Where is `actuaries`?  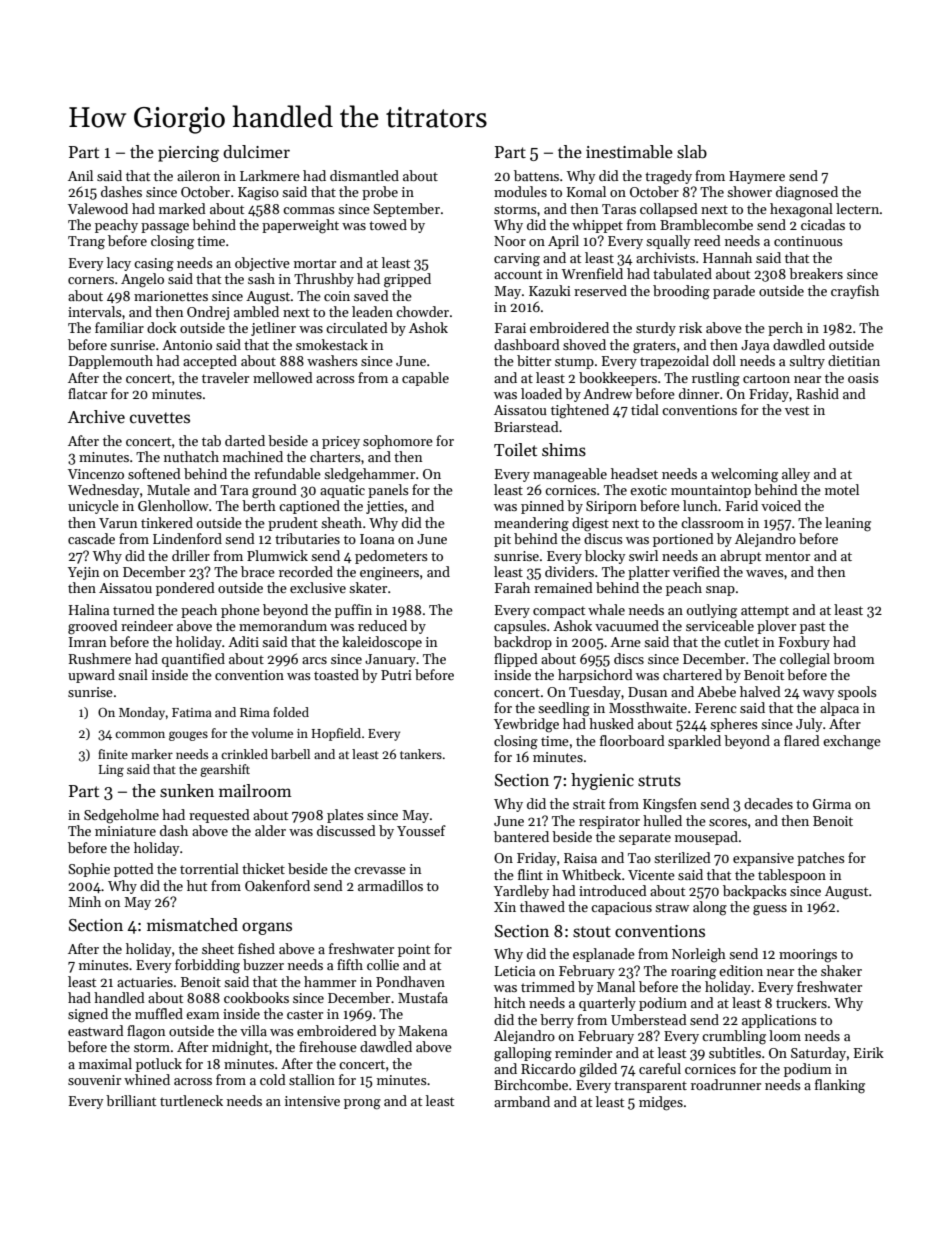 actuaries is located at coordinates (145, 982).
